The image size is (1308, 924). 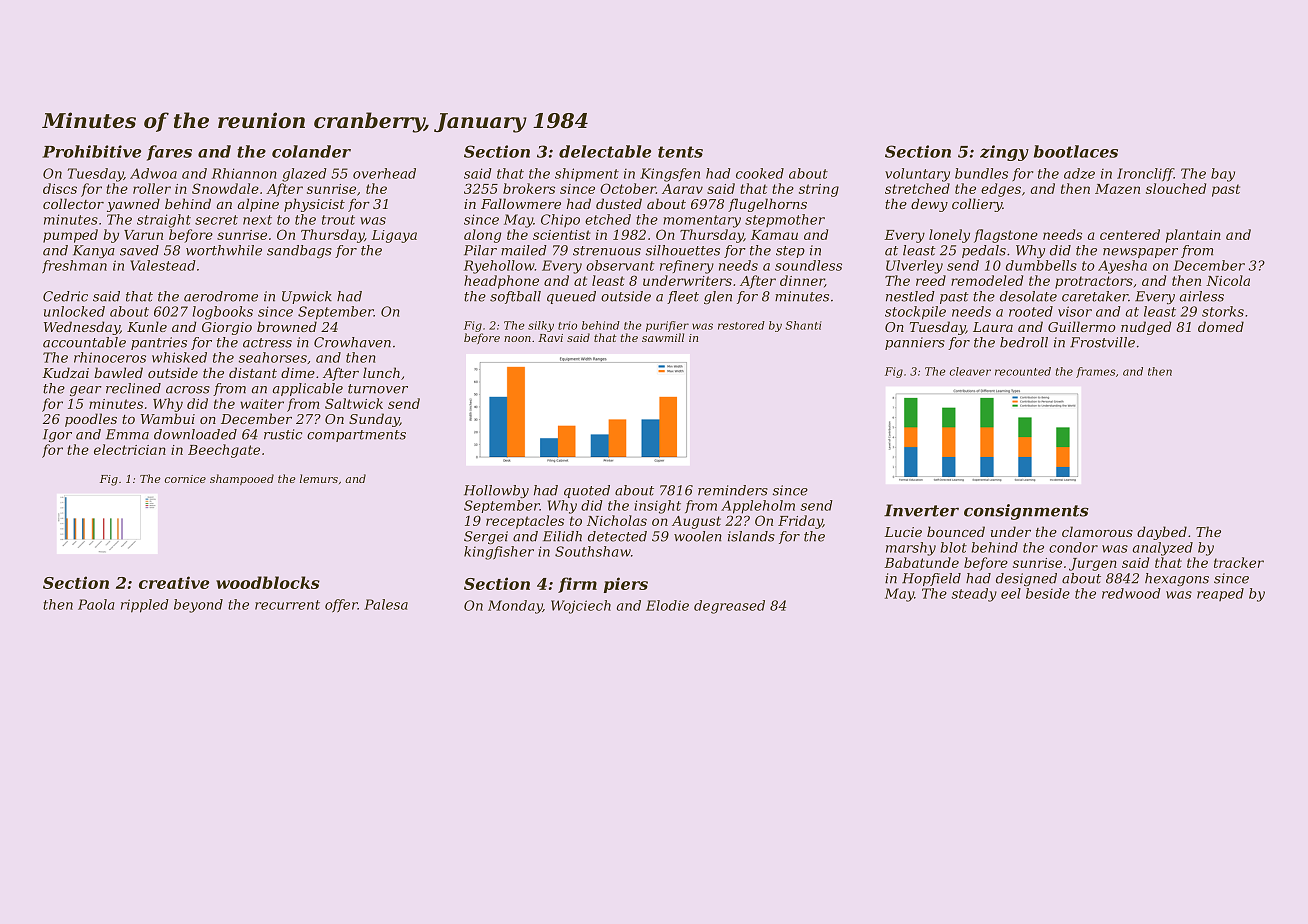 What do you see at coordinates (1026, 512) in the document?
I see `consignments` at bounding box center [1026, 512].
